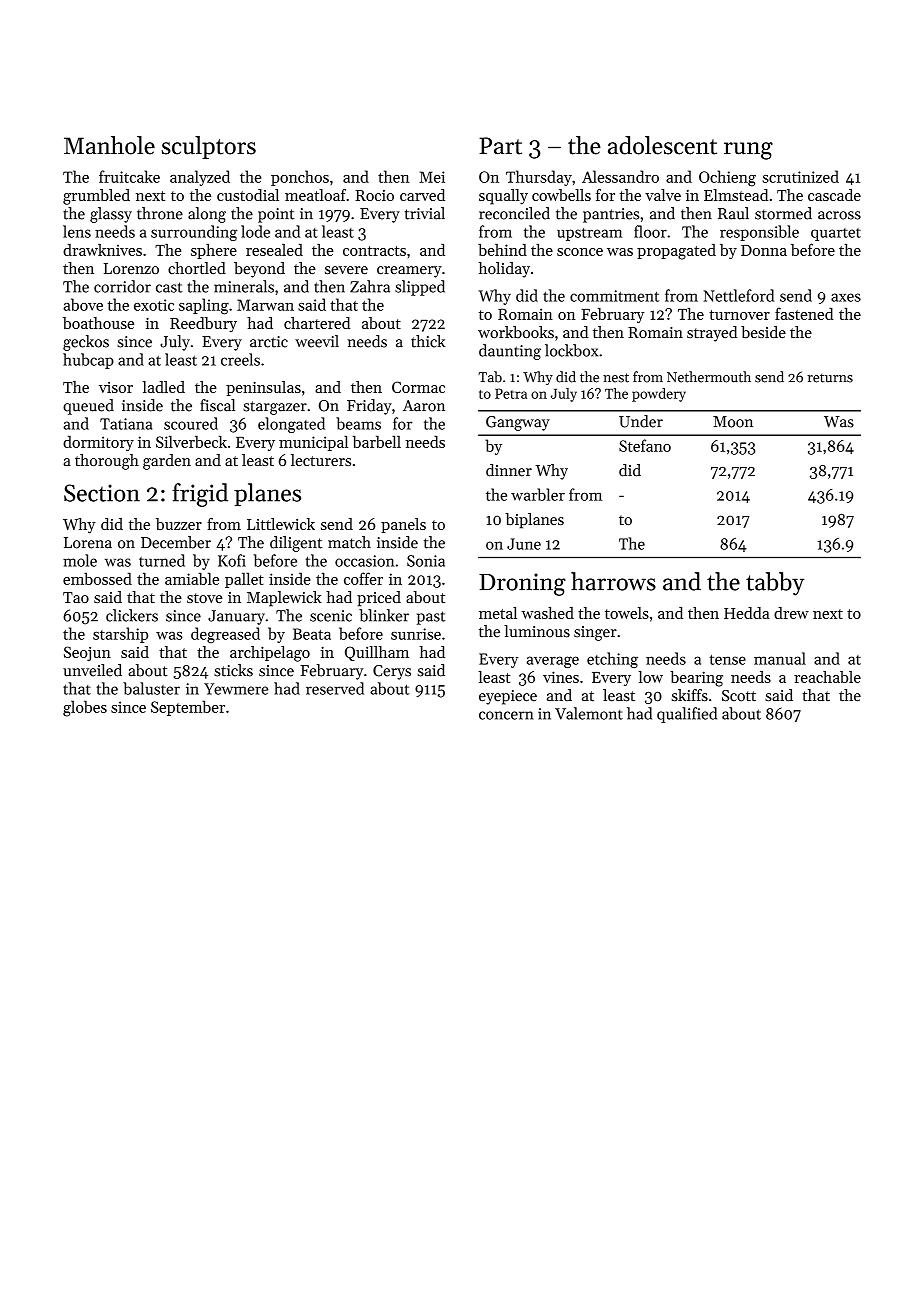  I want to click on responsible, so click(759, 233).
